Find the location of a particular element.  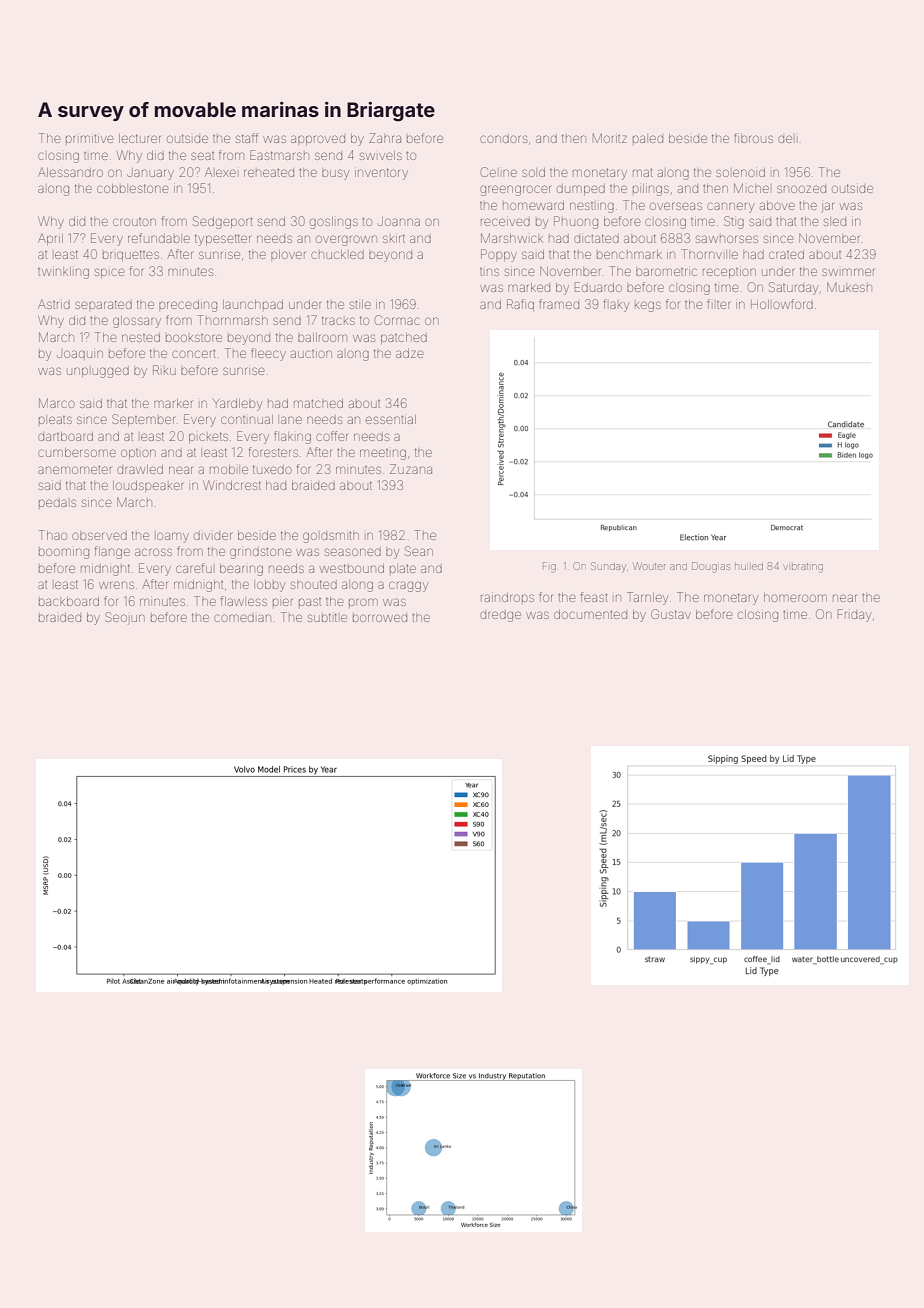

dredge is located at coordinates (500, 616).
